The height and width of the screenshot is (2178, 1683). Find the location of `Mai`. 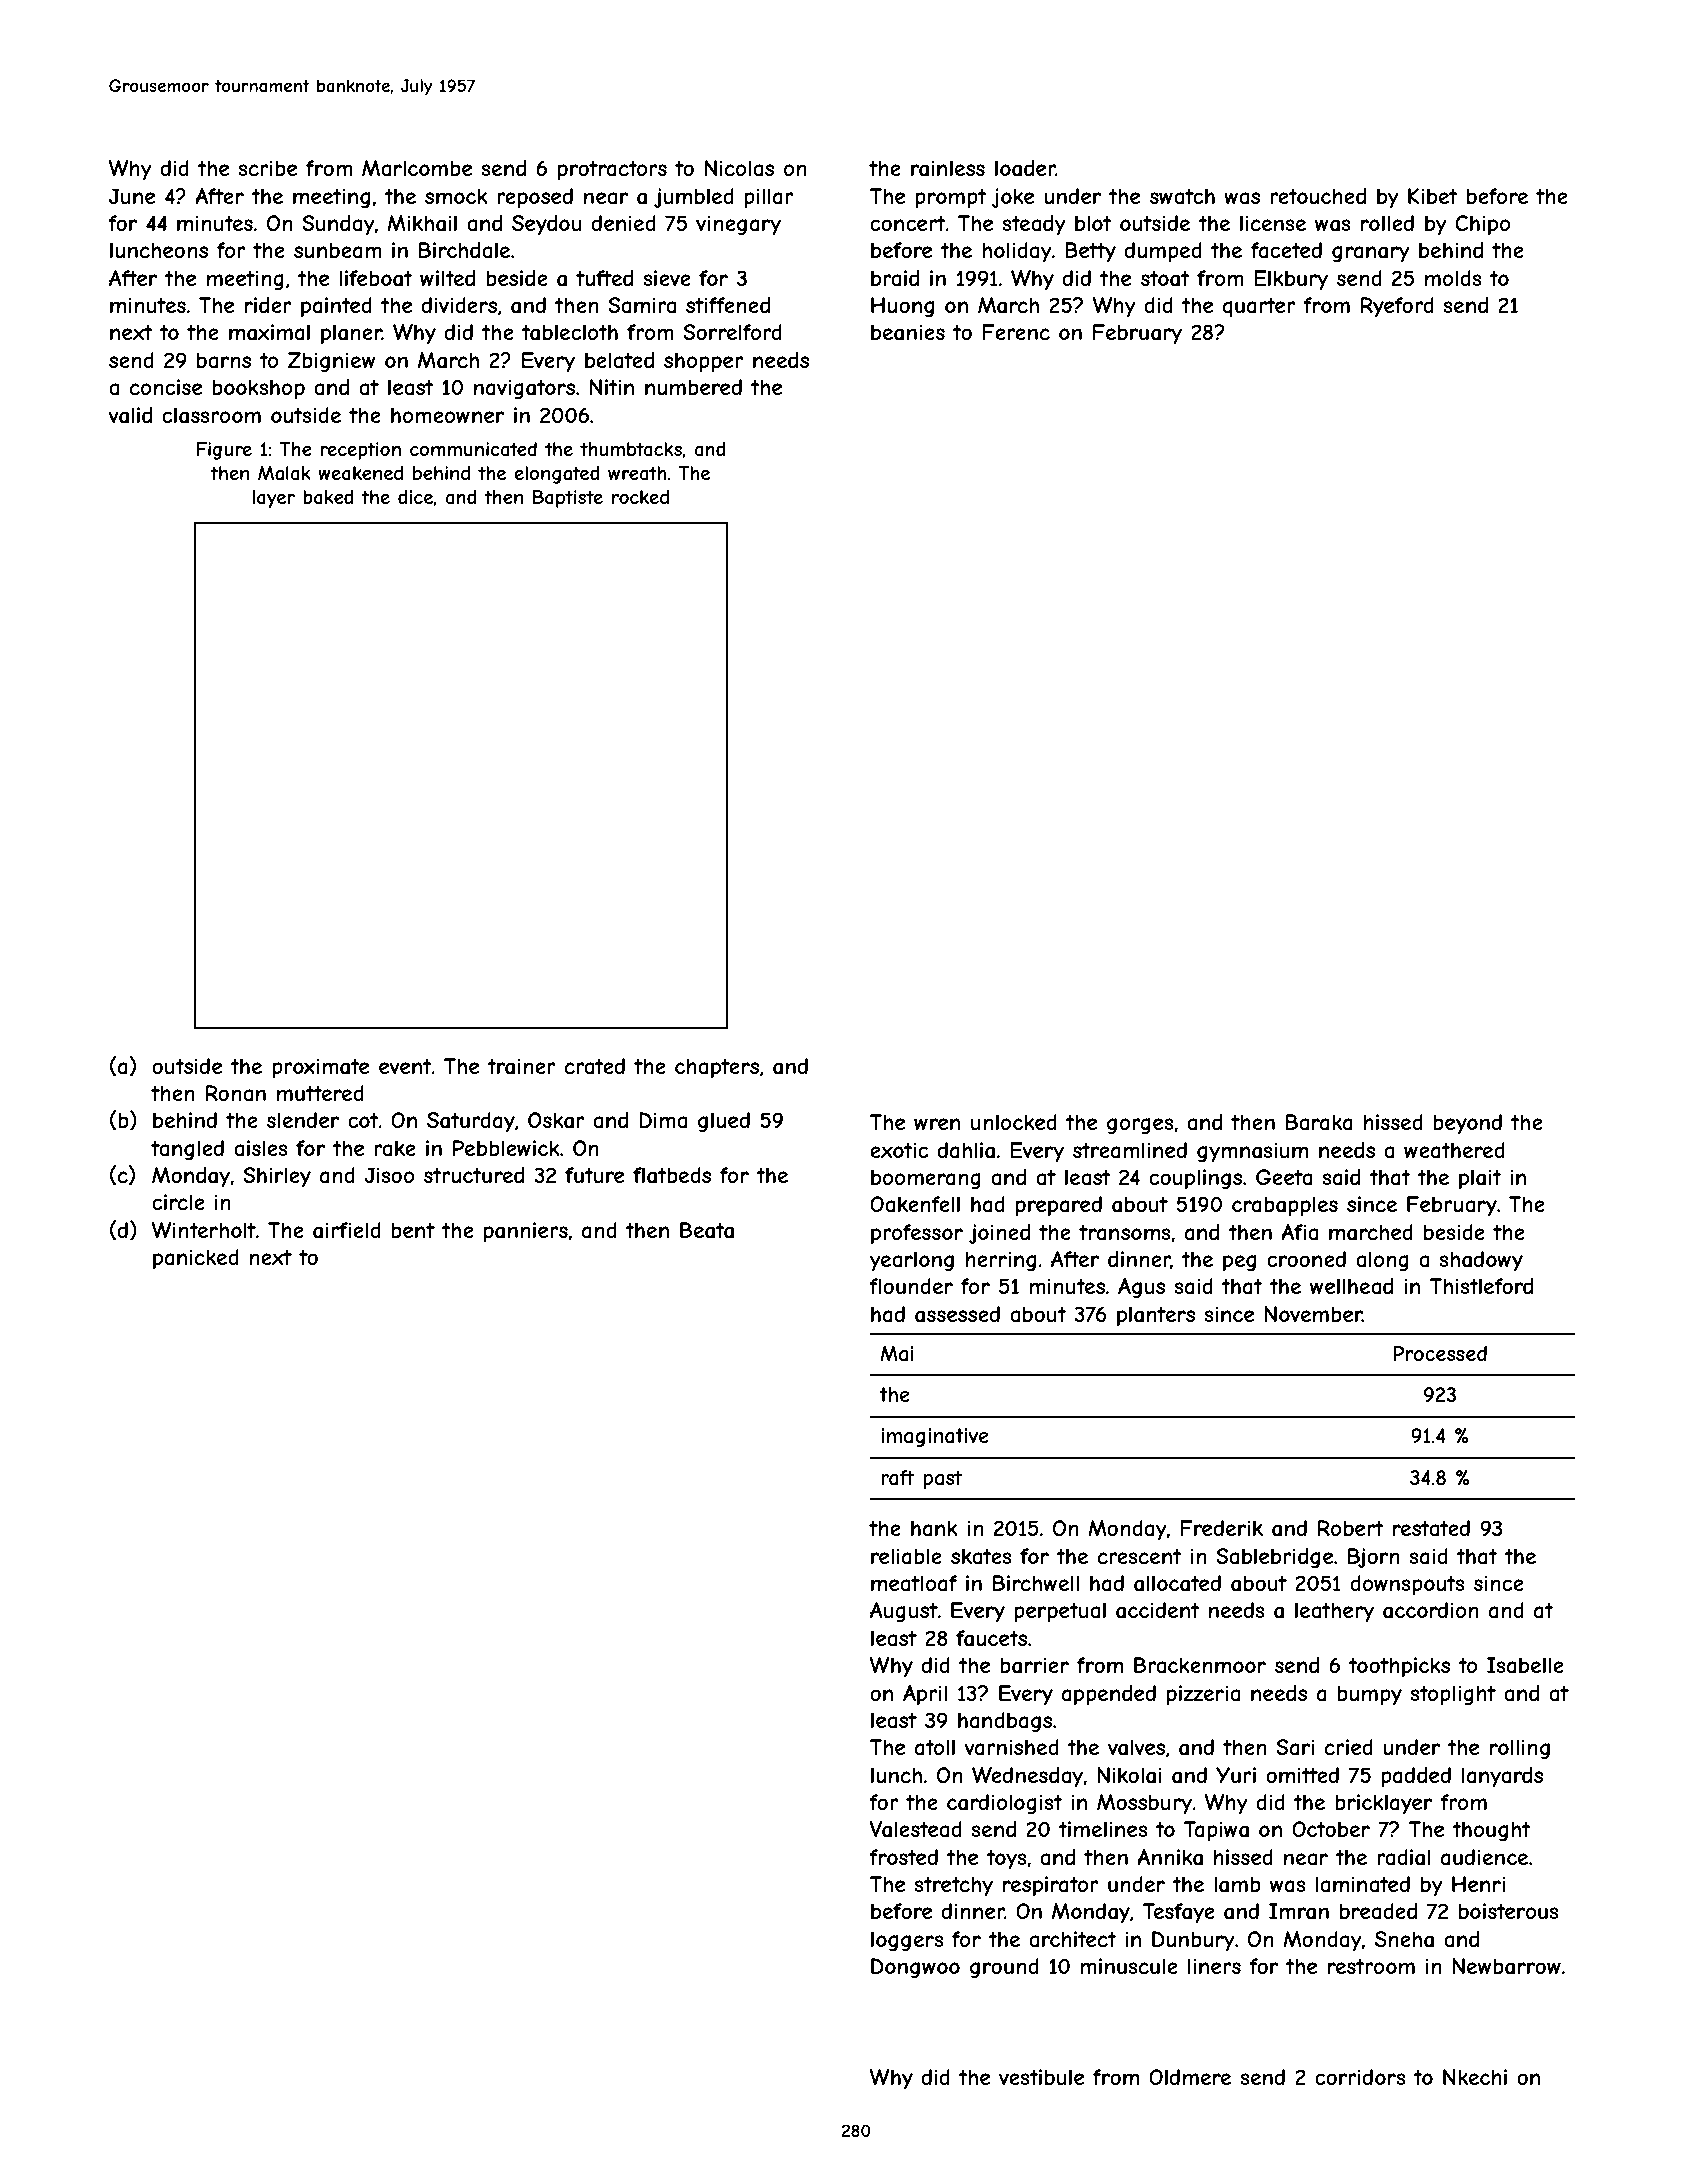

Mai is located at coordinates (897, 1354).
